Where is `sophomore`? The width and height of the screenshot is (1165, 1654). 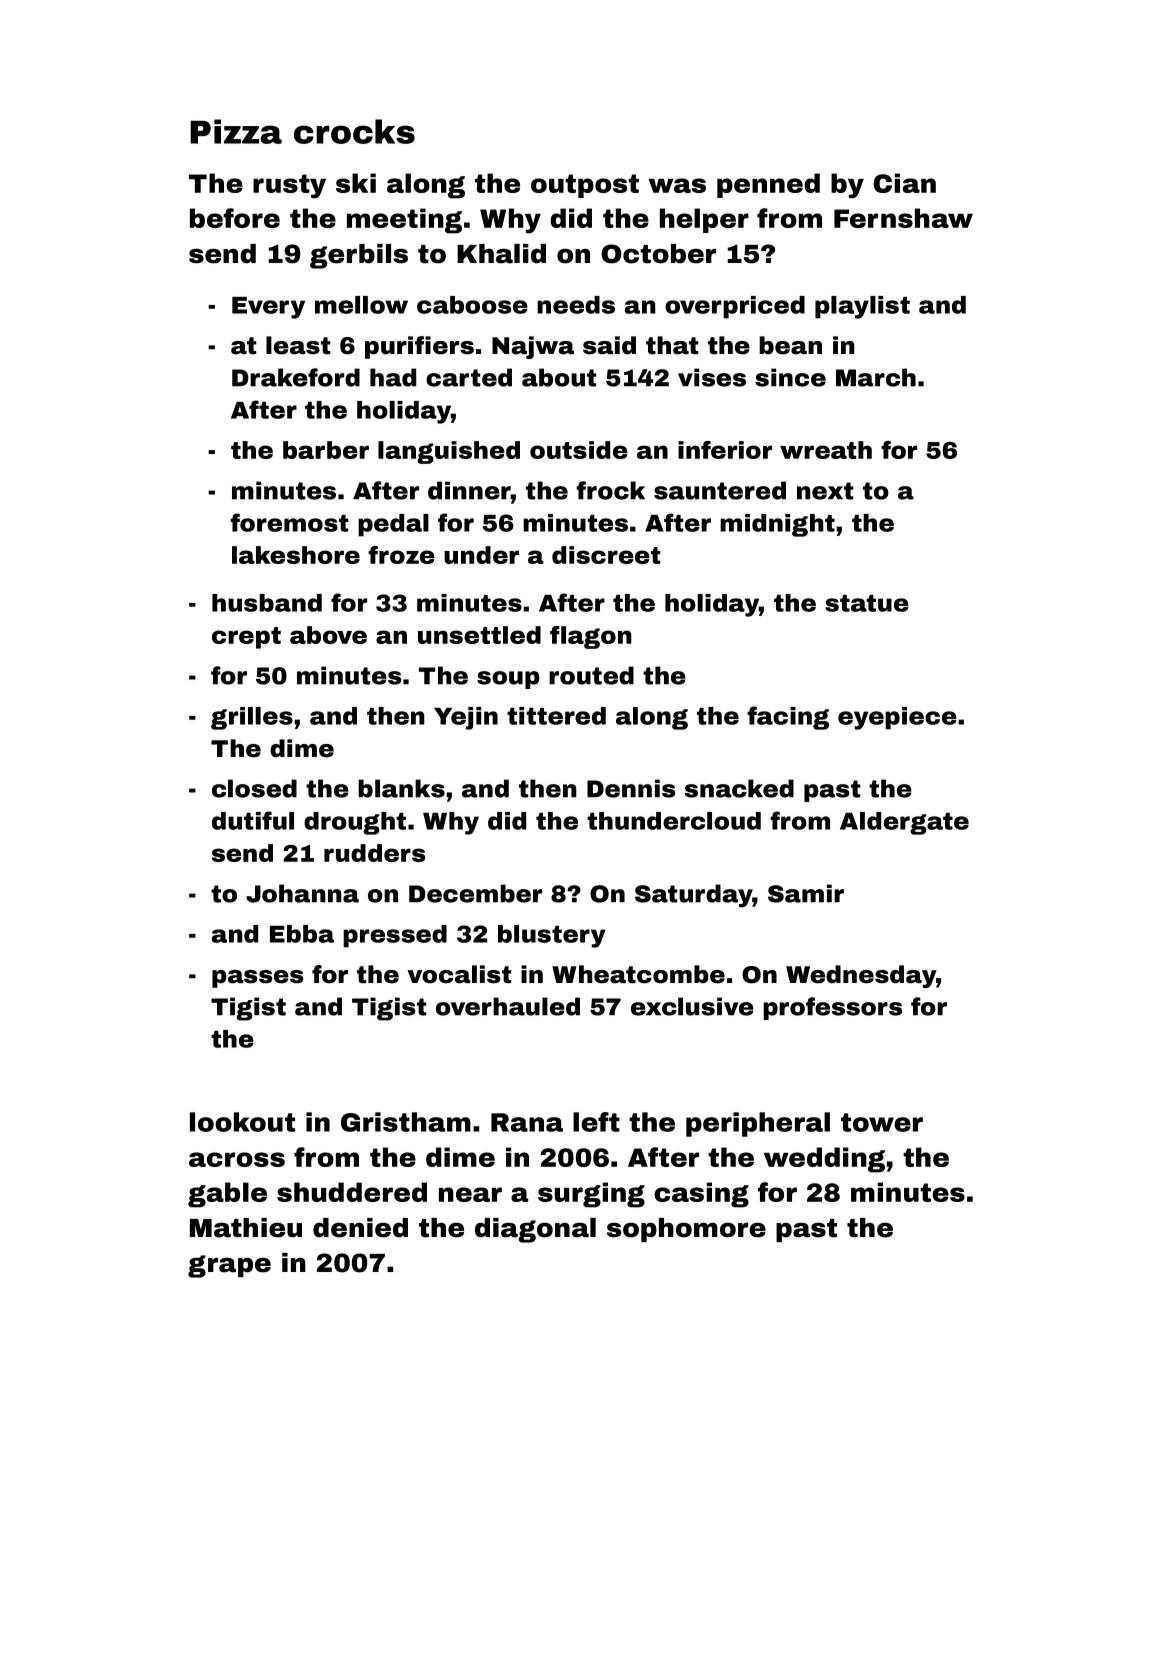
sophomore is located at coordinates (686, 1230).
